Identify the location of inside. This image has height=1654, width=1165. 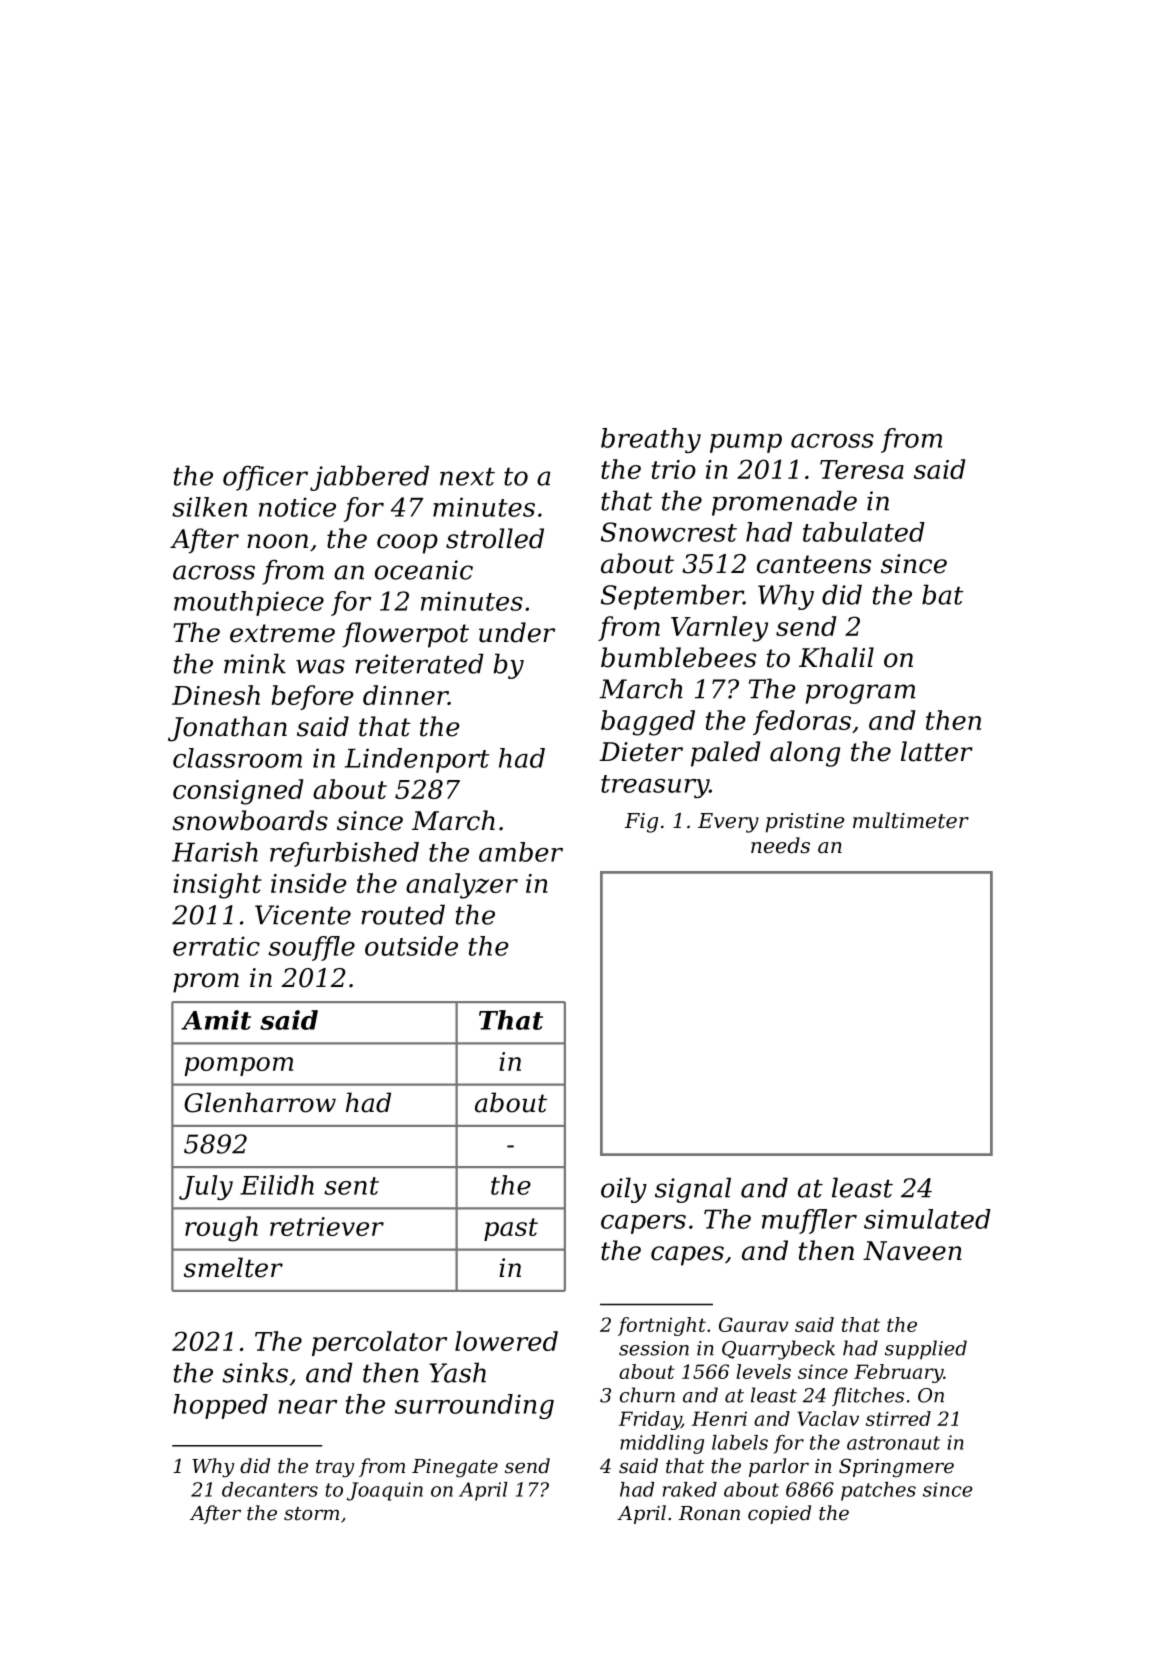
(309, 883).
